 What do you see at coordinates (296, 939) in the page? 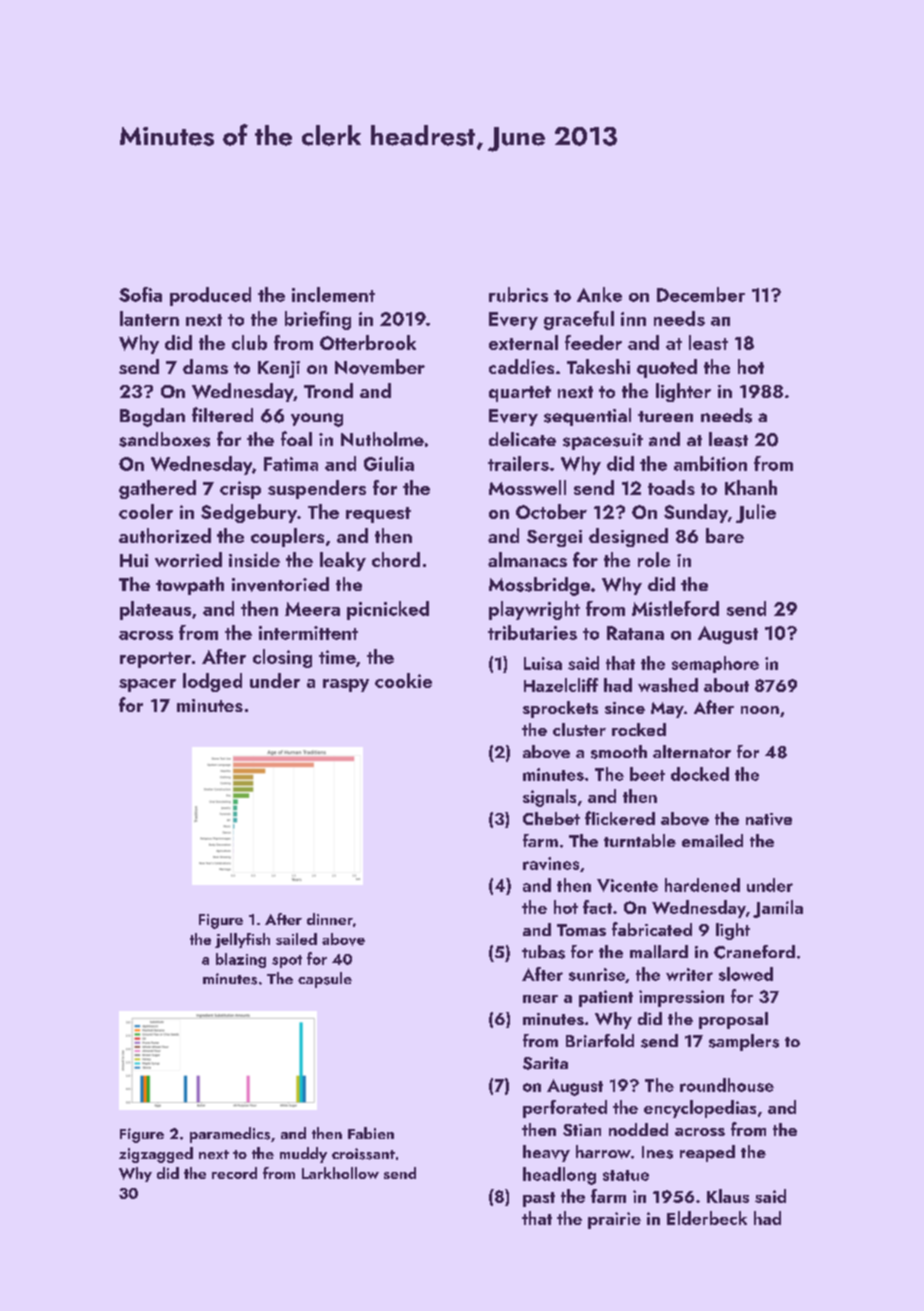
I see `sailed` at bounding box center [296, 939].
